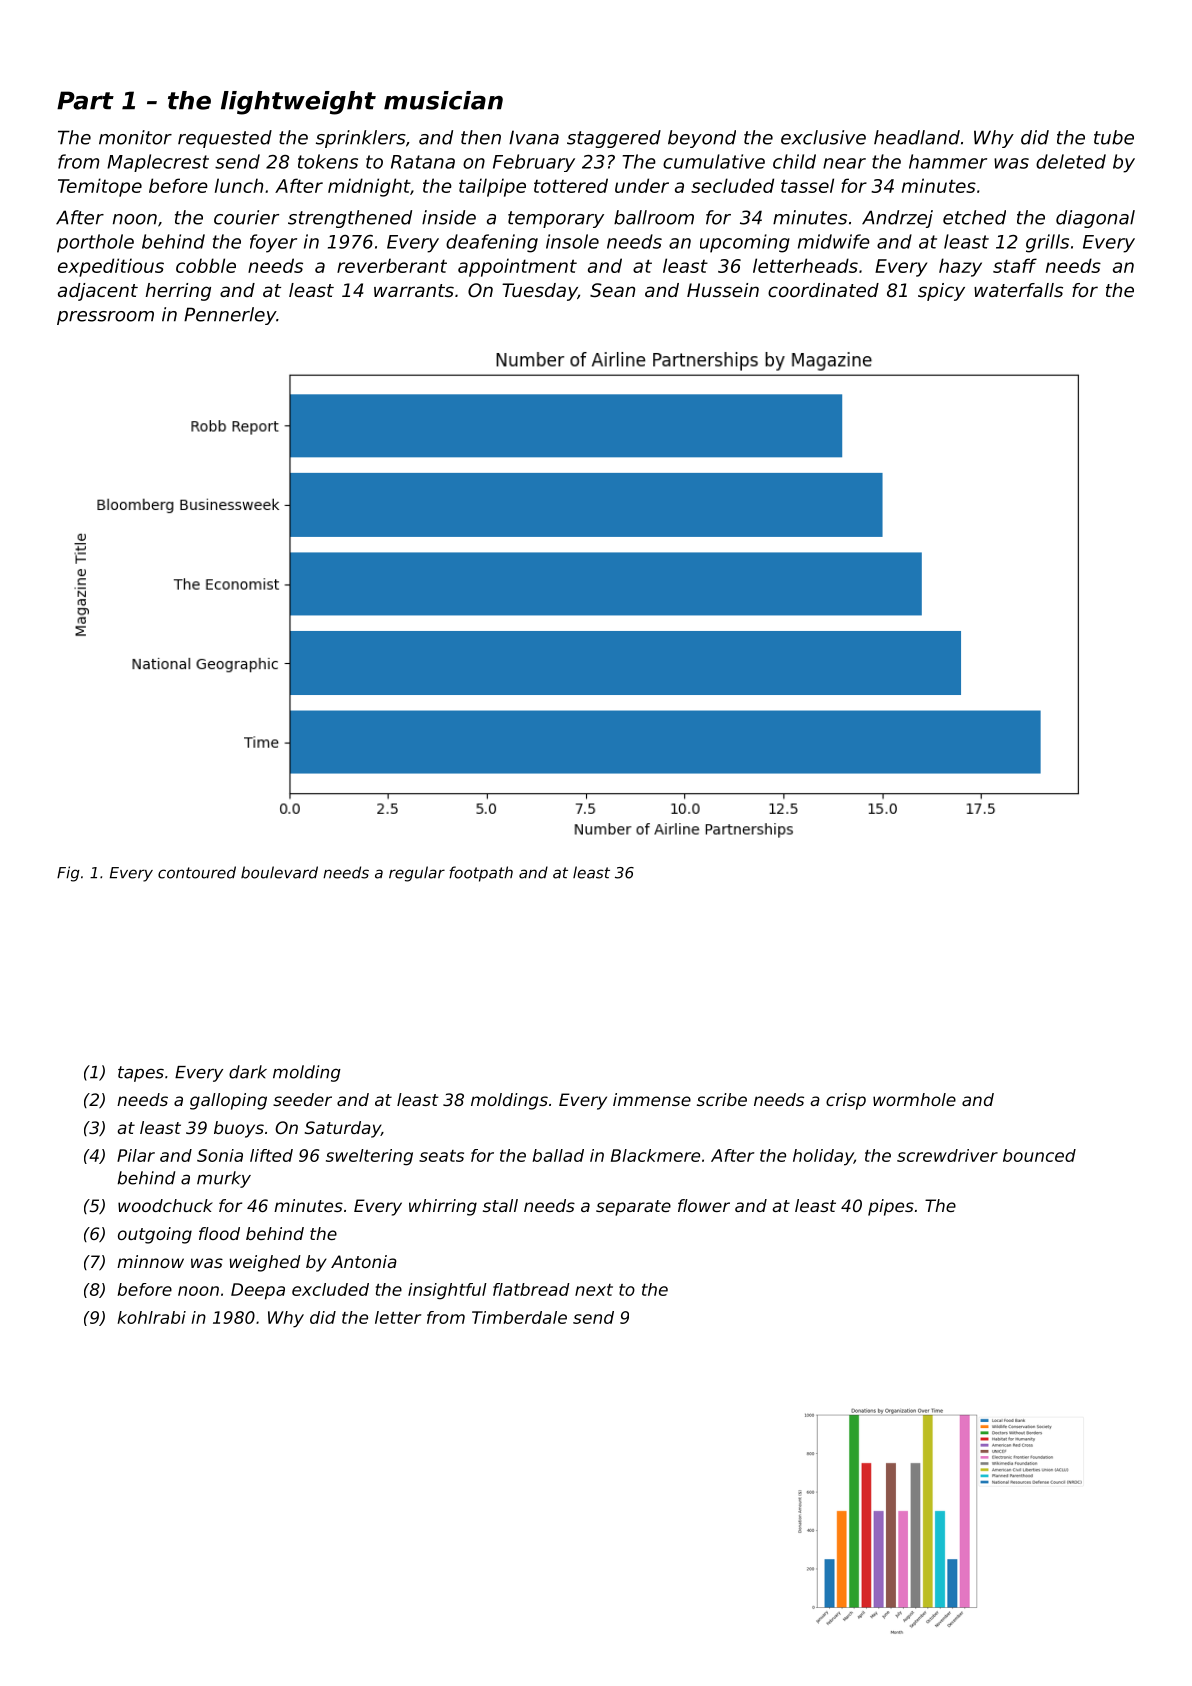  I want to click on contoured, so click(197, 872).
